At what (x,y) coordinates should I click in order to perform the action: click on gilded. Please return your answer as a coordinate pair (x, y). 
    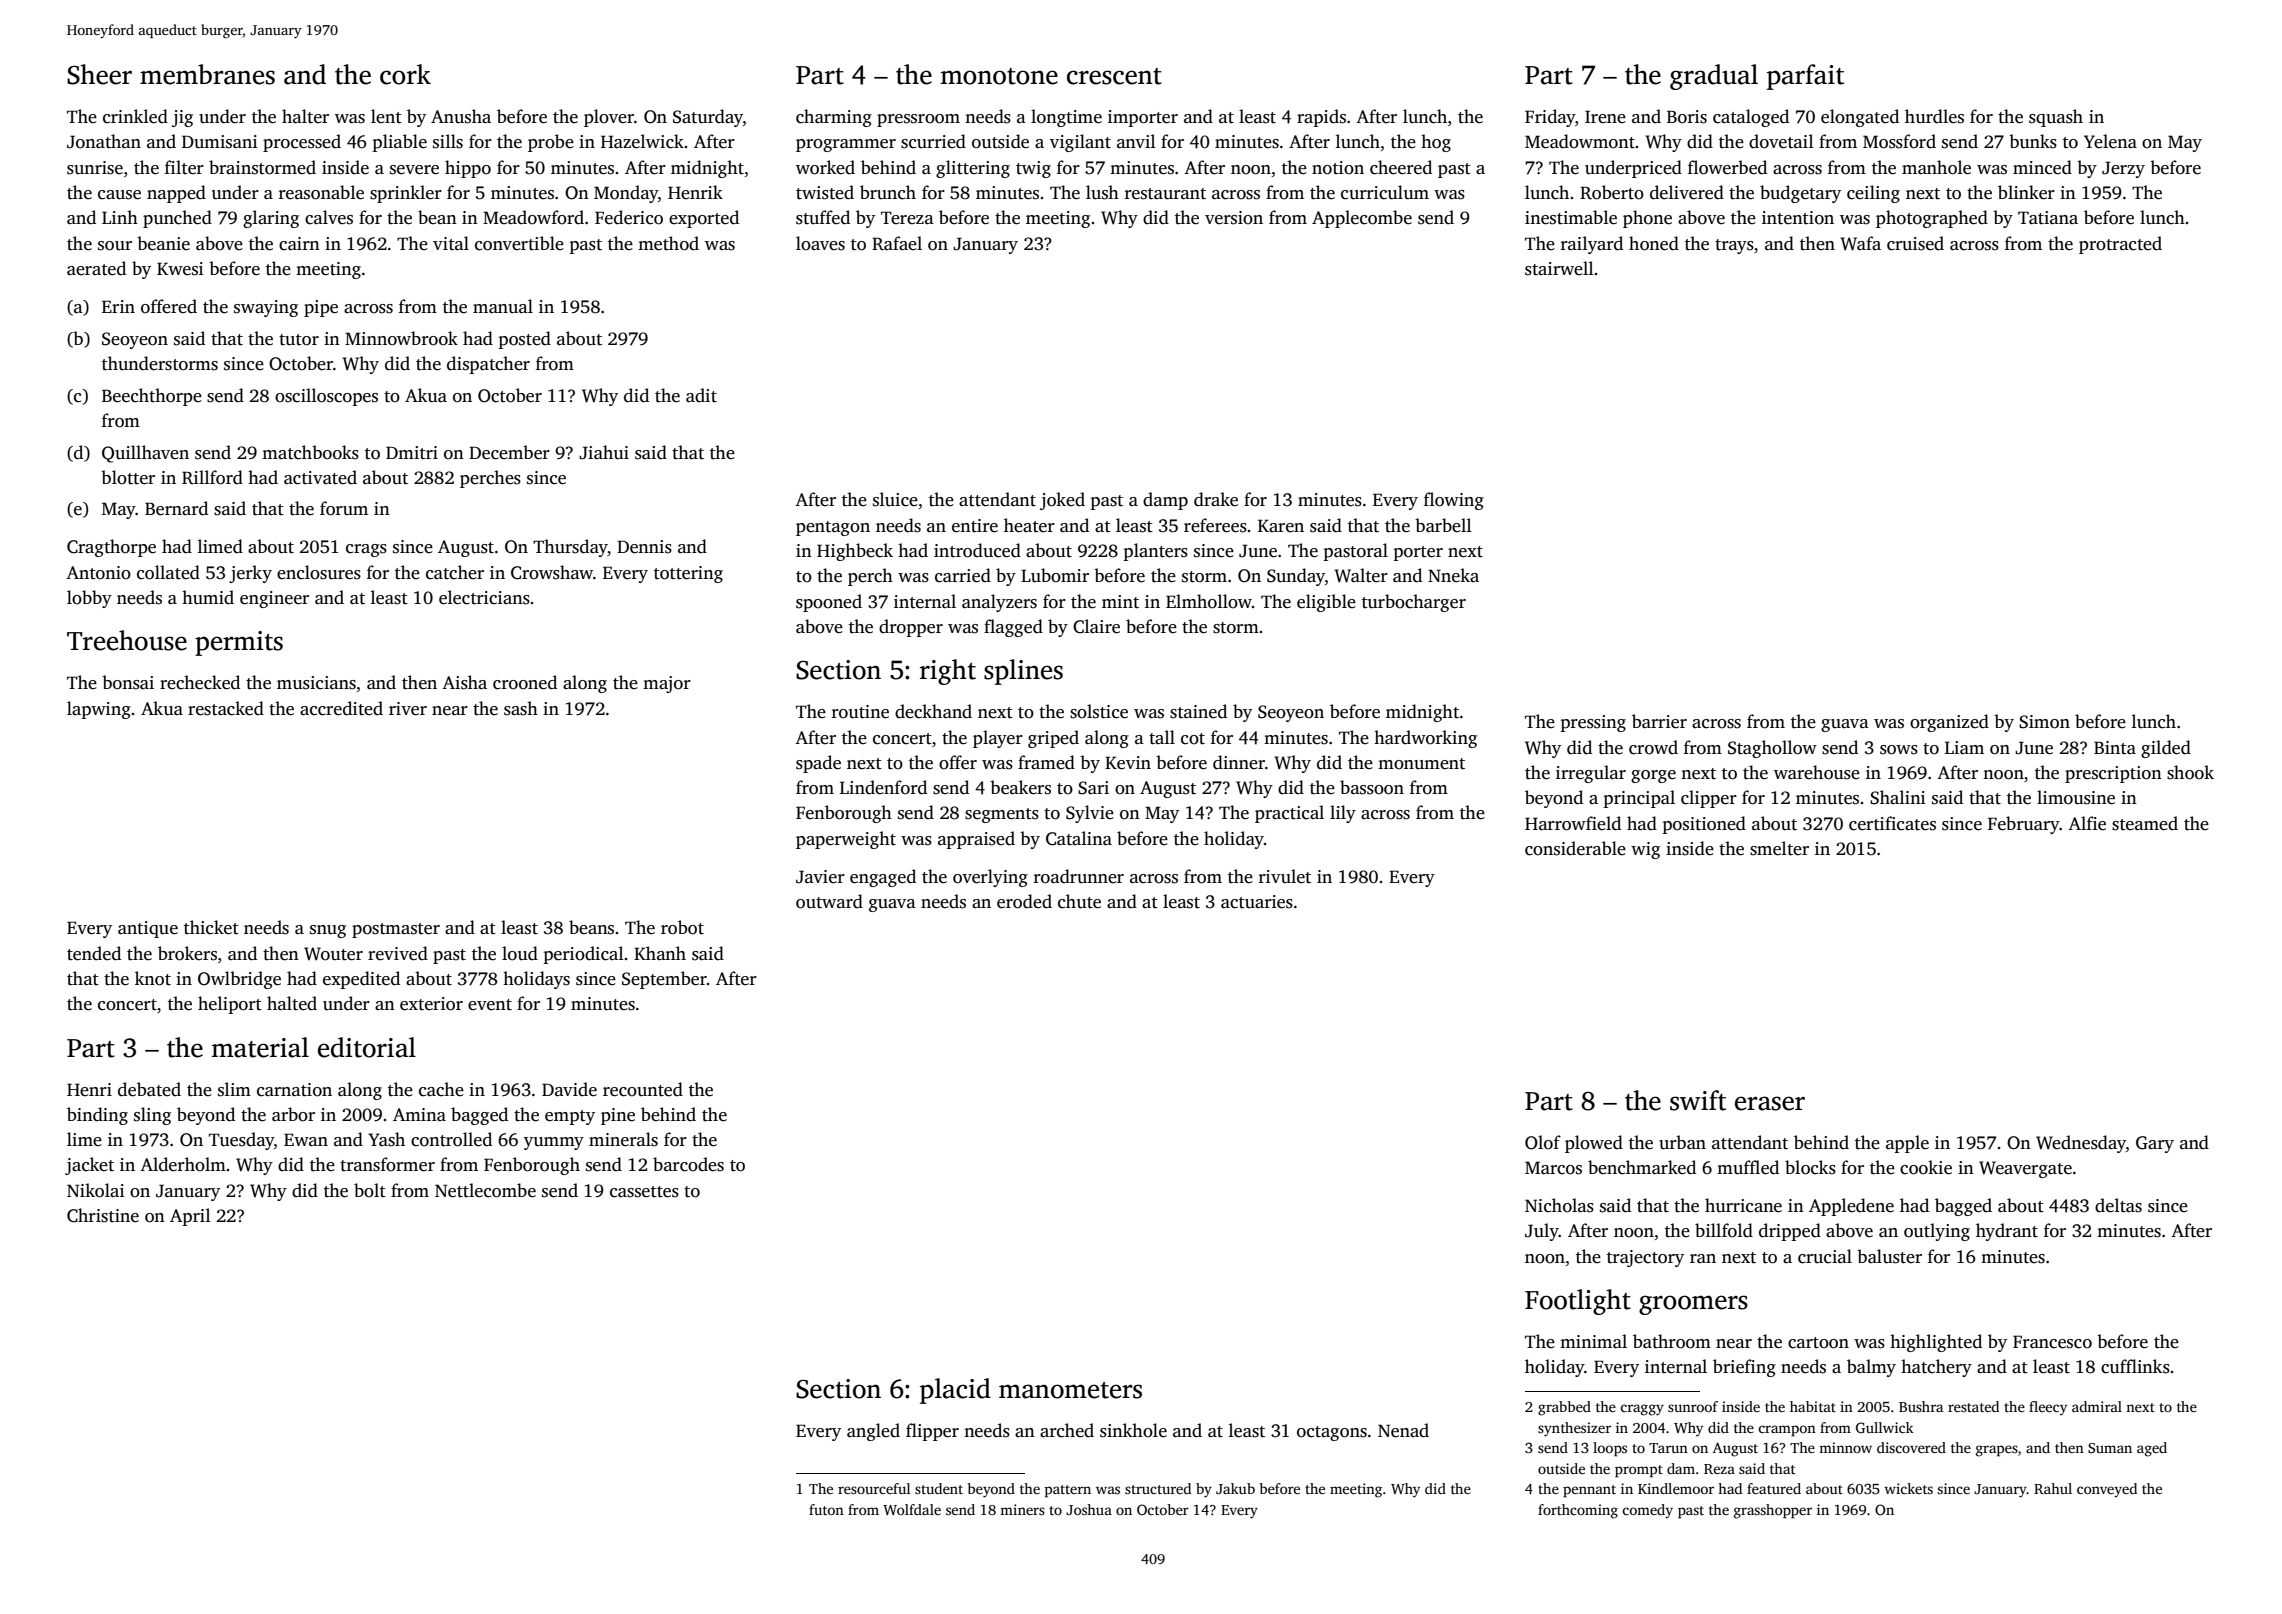
    Looking at the image, I should click on (2166, 749).
